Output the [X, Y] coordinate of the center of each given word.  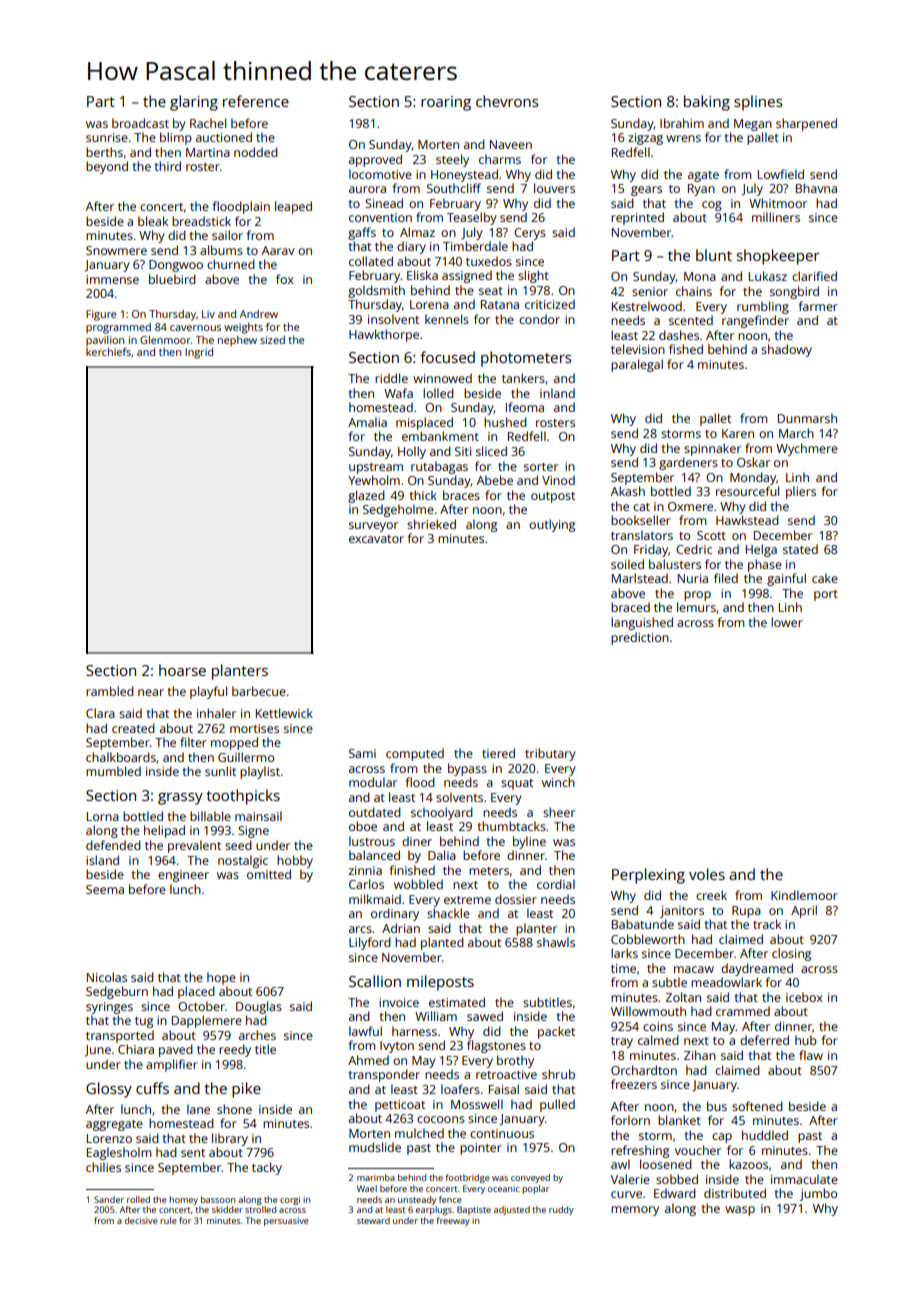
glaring [194, 103]
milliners [776, 217]
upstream [376, 468]
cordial [556, 884]
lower [787, 622]
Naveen [511, 144]
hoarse [182, 670]
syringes [109, 1008]
